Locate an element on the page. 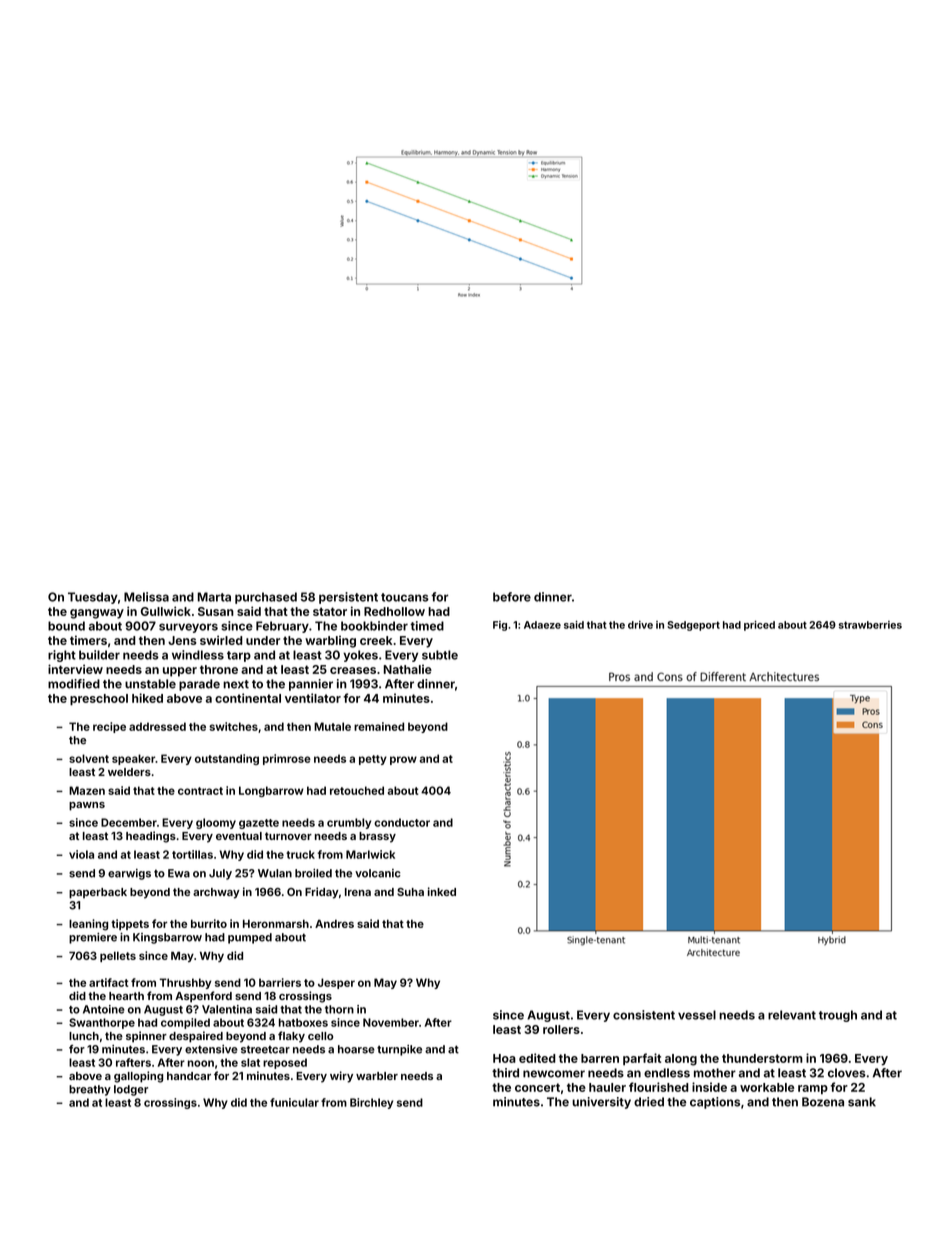 This document has height=1233, width=952. gangway is located at coordinates (97, 614).
